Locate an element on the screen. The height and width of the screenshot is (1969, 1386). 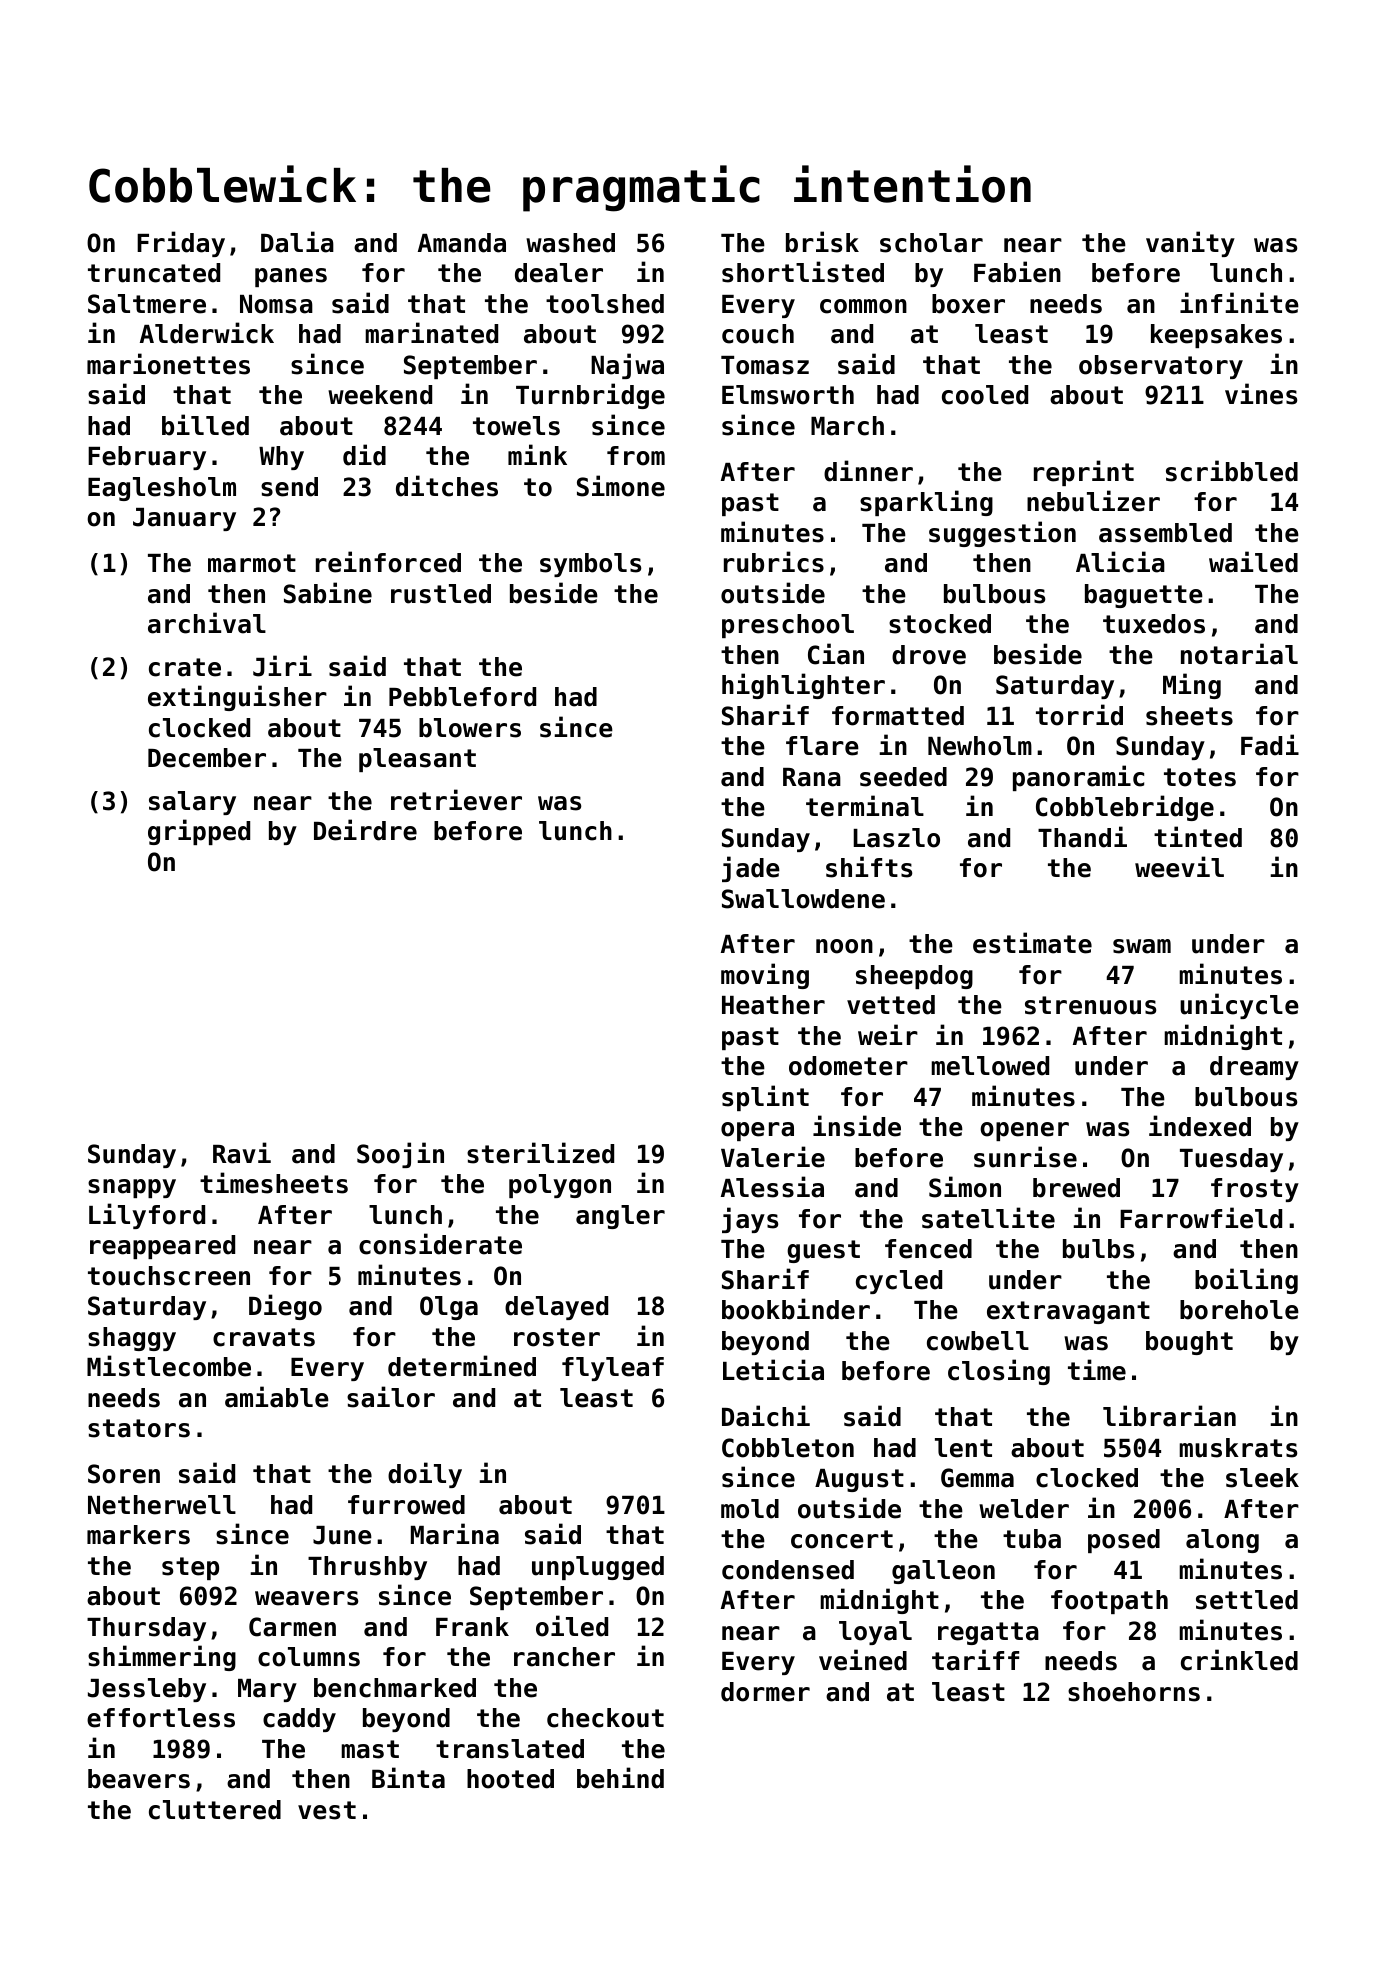
wailed is located at coordinates (1253, 562).
